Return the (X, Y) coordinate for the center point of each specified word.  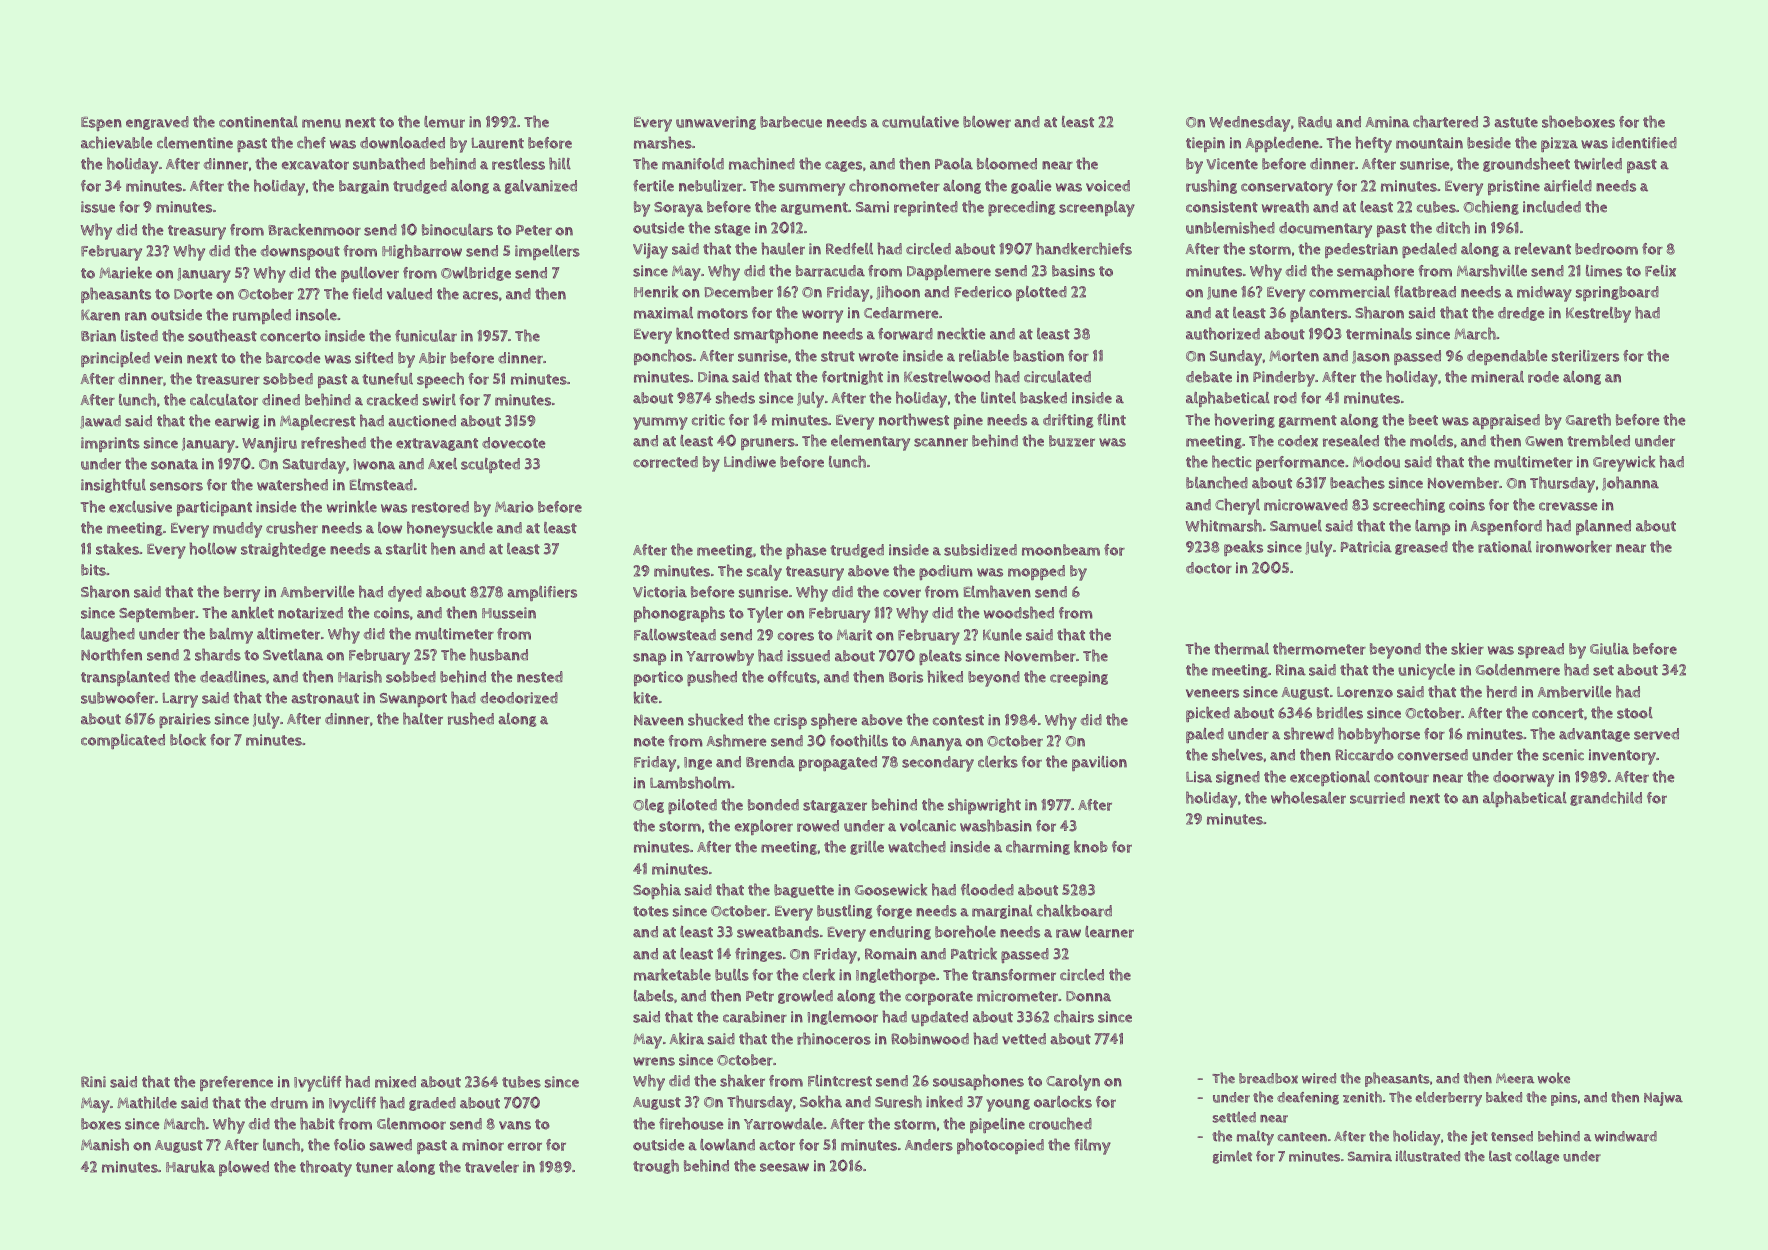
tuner (374, 1167)
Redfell (849, 249)
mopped (1036, 572)
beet (1423, 420)
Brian (98, 336)
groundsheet (1526, 164)
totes (651, 911)
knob (1091, 847)
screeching (1409, 505)
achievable (116, 142)
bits (93, 570)
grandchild (1606, 798)
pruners (768, 444)
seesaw (784, 1167)
